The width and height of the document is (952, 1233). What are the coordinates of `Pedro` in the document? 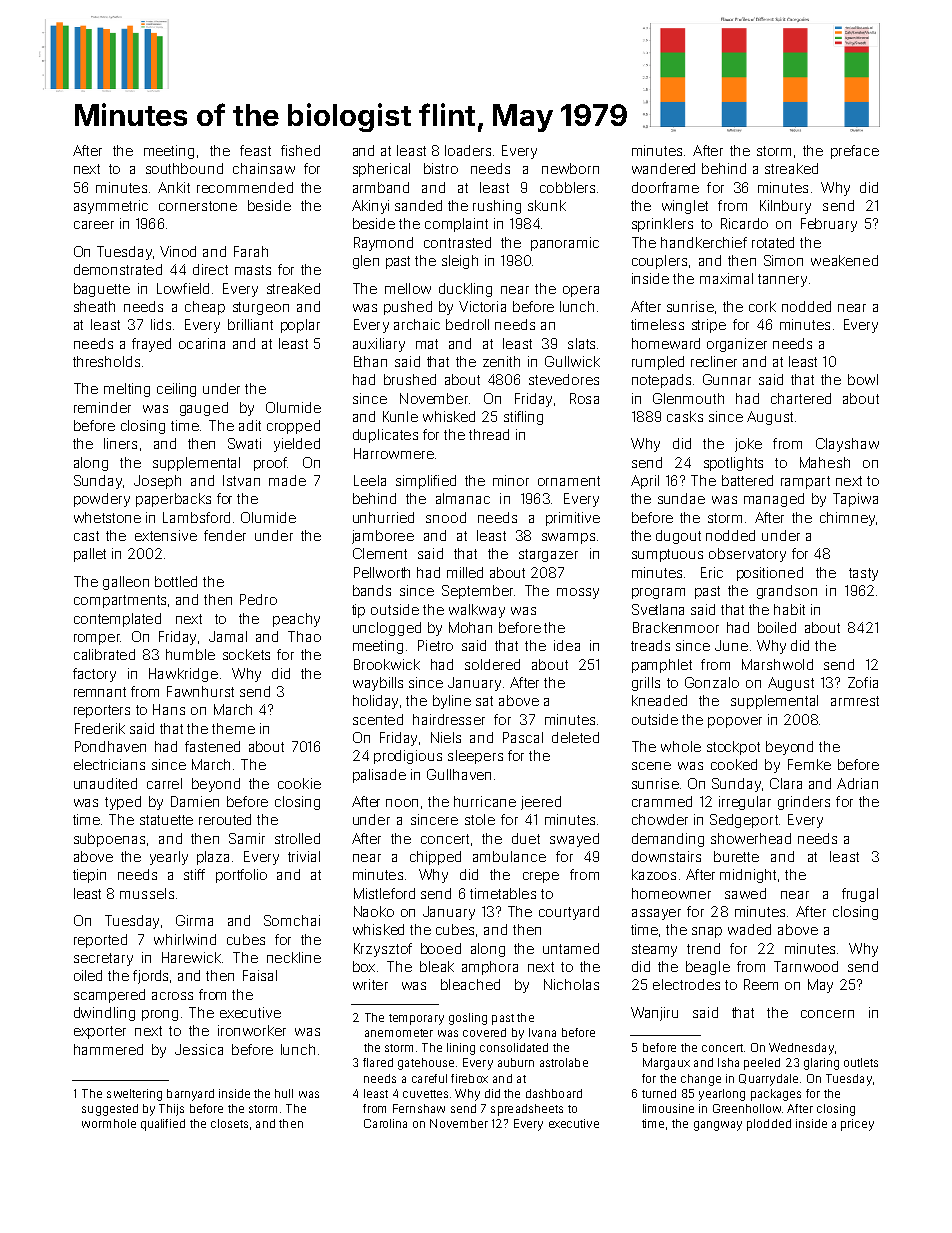 It's located at (258, 599).
